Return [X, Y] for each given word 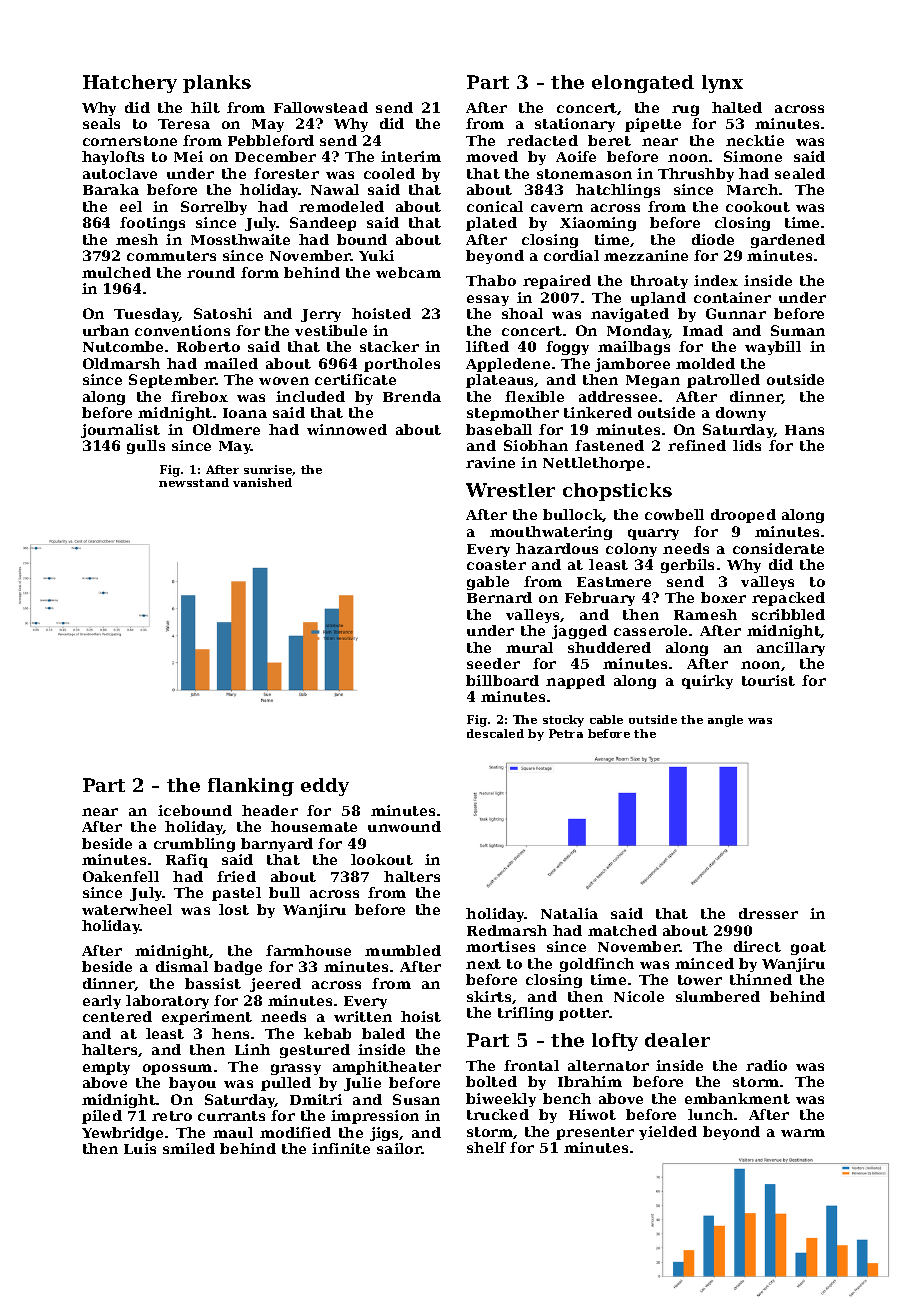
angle [725, 721]
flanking [251, 787]
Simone [753, 156]
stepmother [513, 414]
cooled [389, 173]
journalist [120, 431]
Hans [804, 430]
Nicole [639, 996]
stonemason [584, 174]
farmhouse [308, 950]
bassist [213, 983]
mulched [116, 272]
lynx [722, 84]
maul [233, 1132]
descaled [495, 733]
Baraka [111, 189]
